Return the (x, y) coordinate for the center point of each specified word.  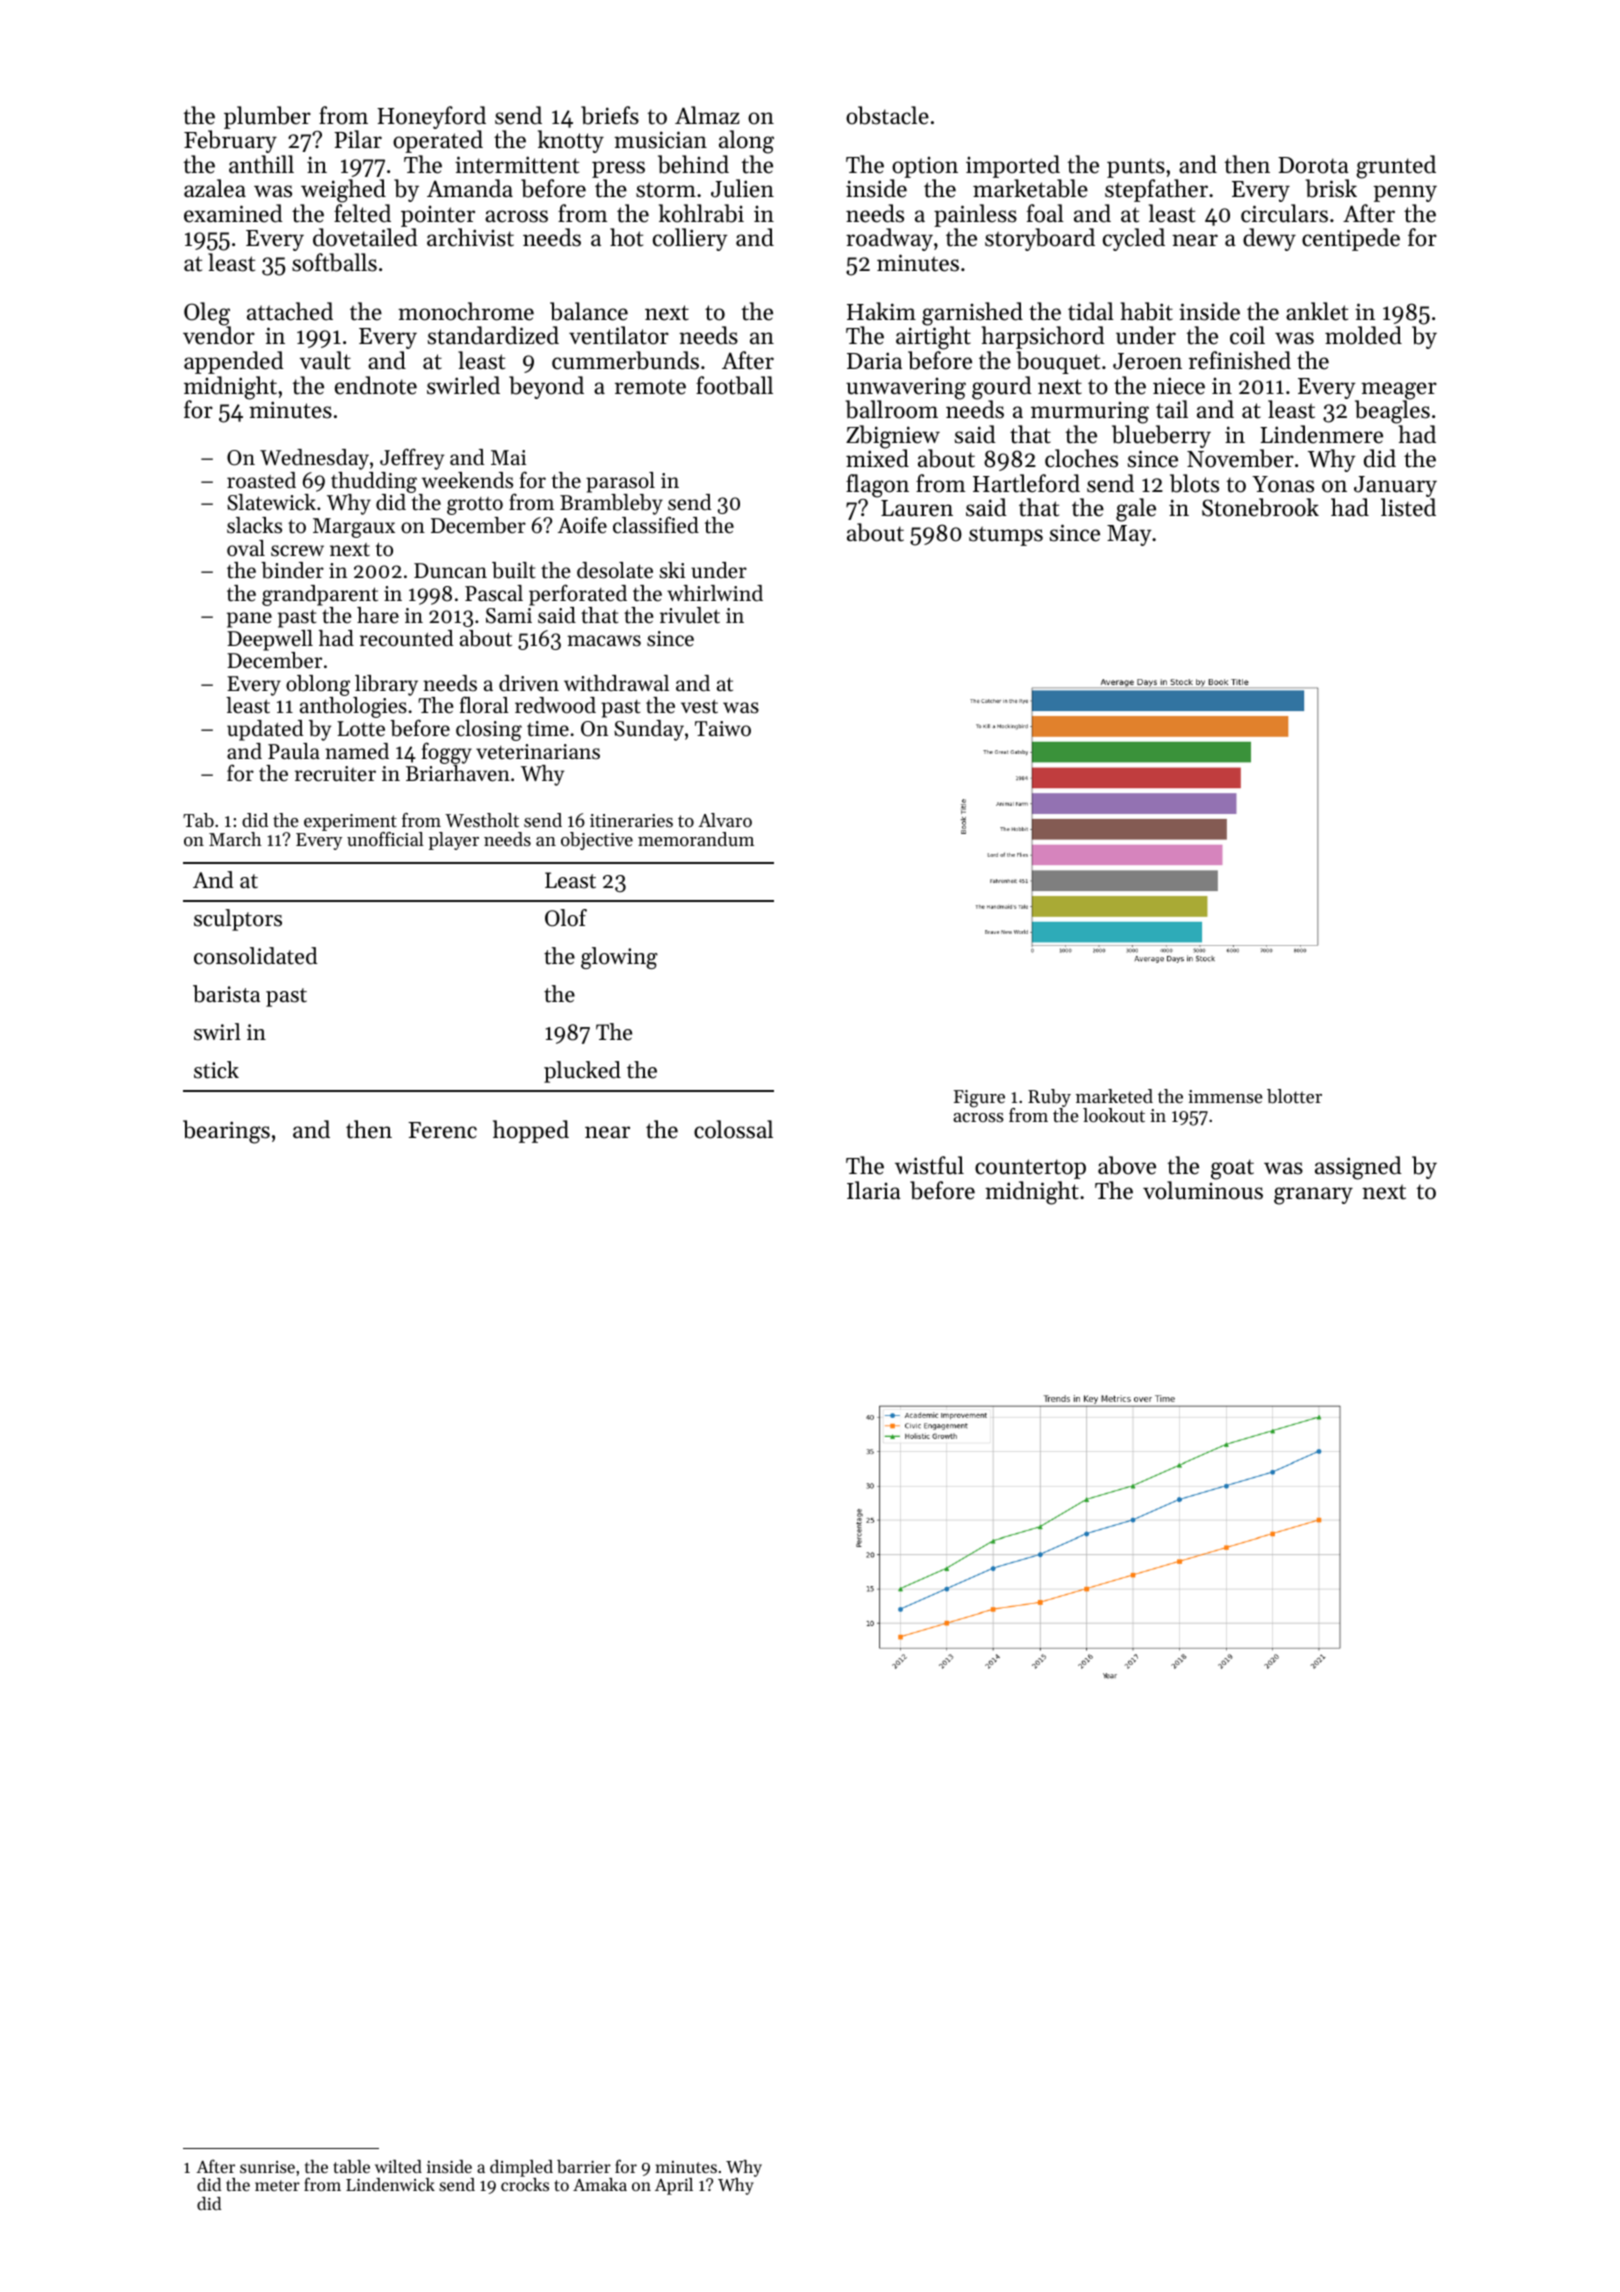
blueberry (1161, 436)
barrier (584, 2166)
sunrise (267, 2167)
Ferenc (442, 1130)
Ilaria (874, 1190)
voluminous (1203, 1190)
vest (699, 706)
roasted (261, 480)
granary (1313, 1196)
